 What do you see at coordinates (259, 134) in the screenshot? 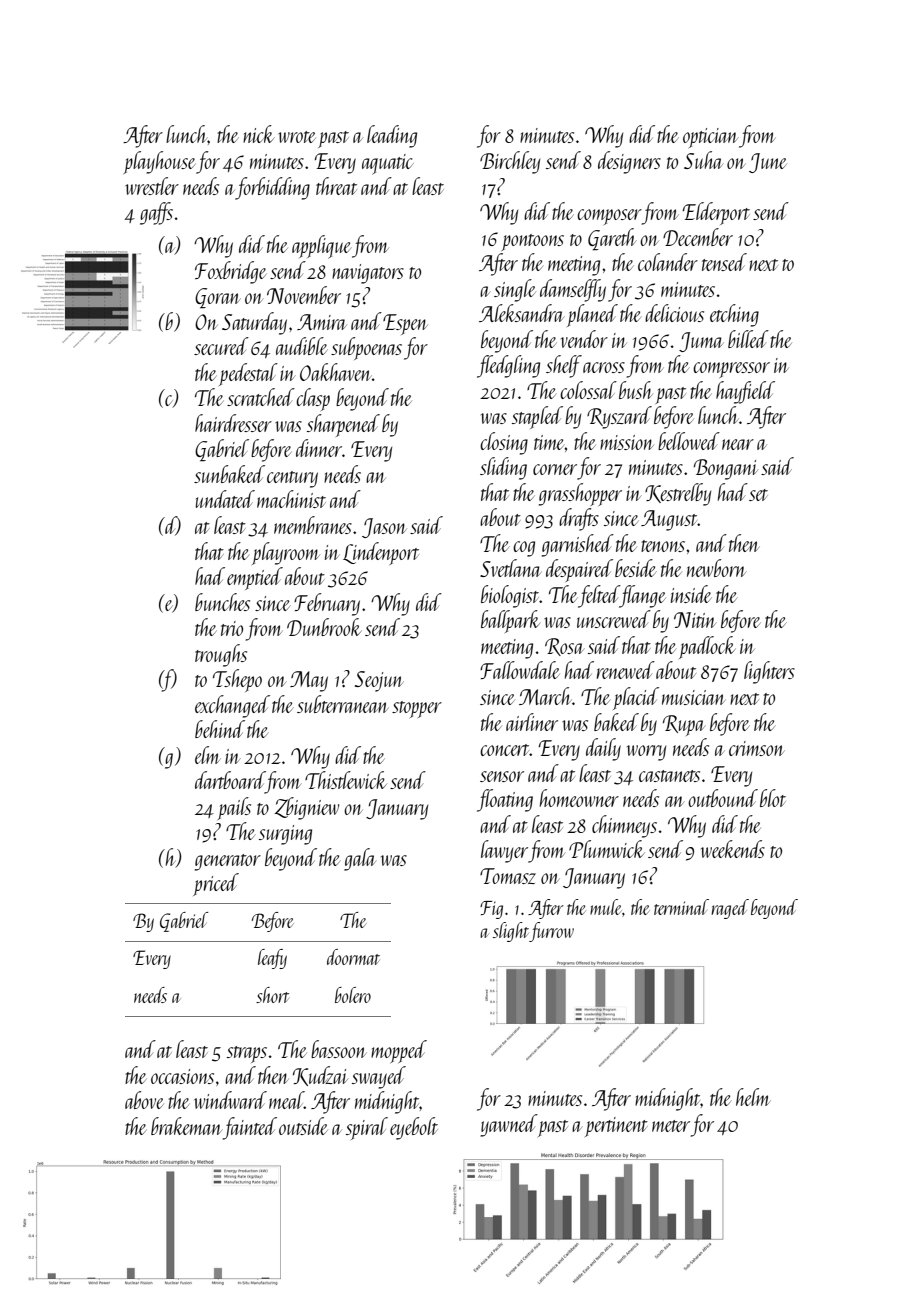
I see `nick` at bounding box center [259, 134].
